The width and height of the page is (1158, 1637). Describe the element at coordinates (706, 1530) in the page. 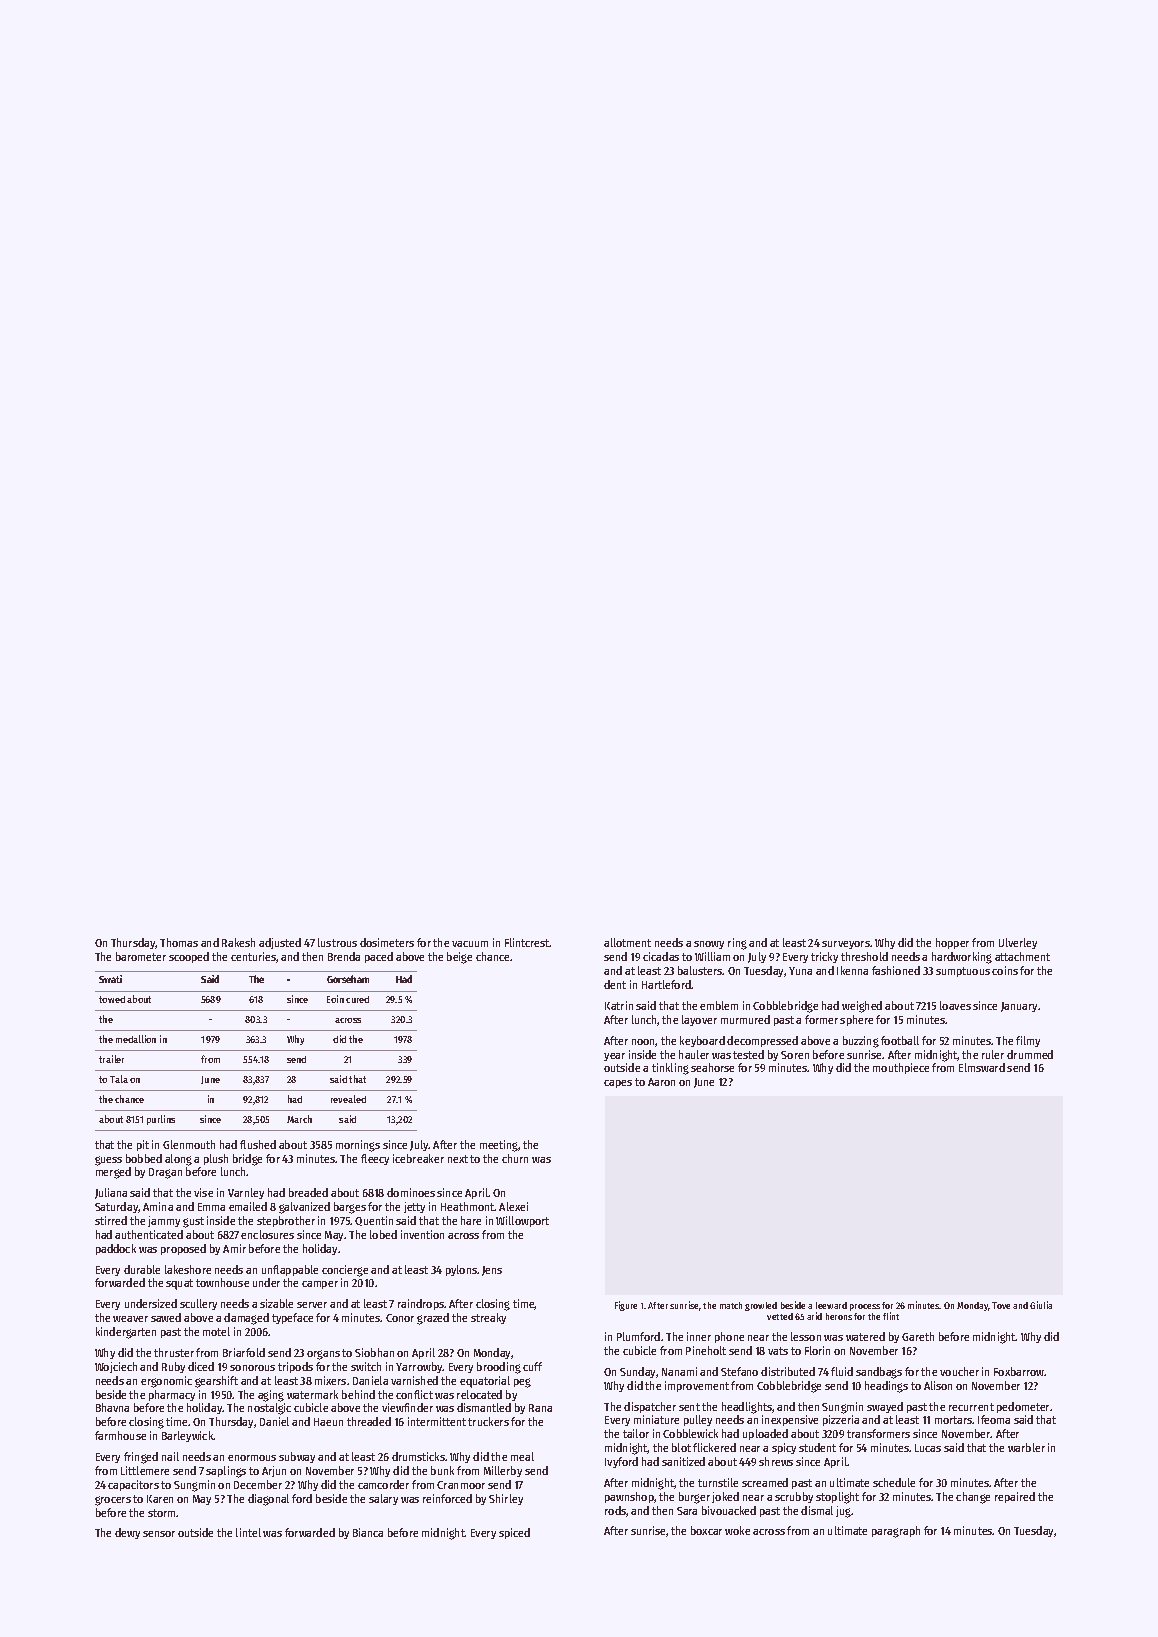

I see `boxcar` at that location.
